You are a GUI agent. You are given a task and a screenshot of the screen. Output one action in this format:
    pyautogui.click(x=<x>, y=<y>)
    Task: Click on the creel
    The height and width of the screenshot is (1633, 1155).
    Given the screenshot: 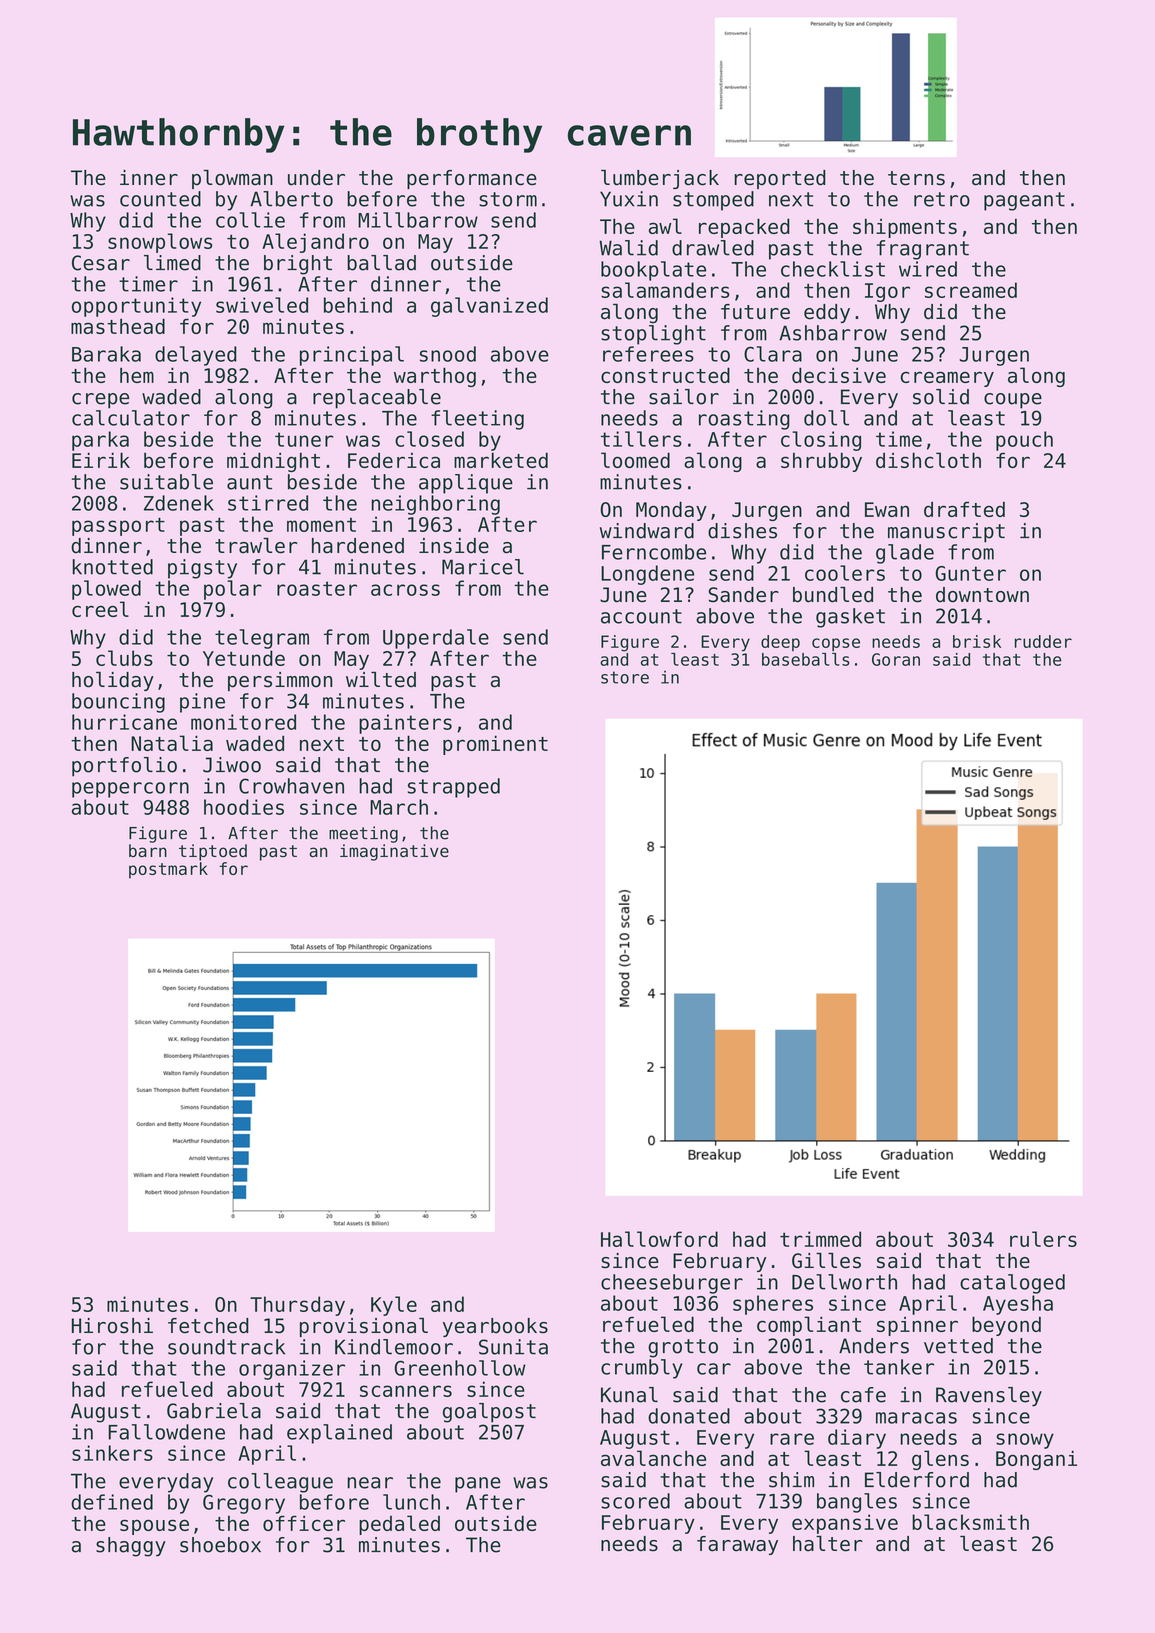 What is the action you would take?
    pyautogui.click(x=100, y=609)
